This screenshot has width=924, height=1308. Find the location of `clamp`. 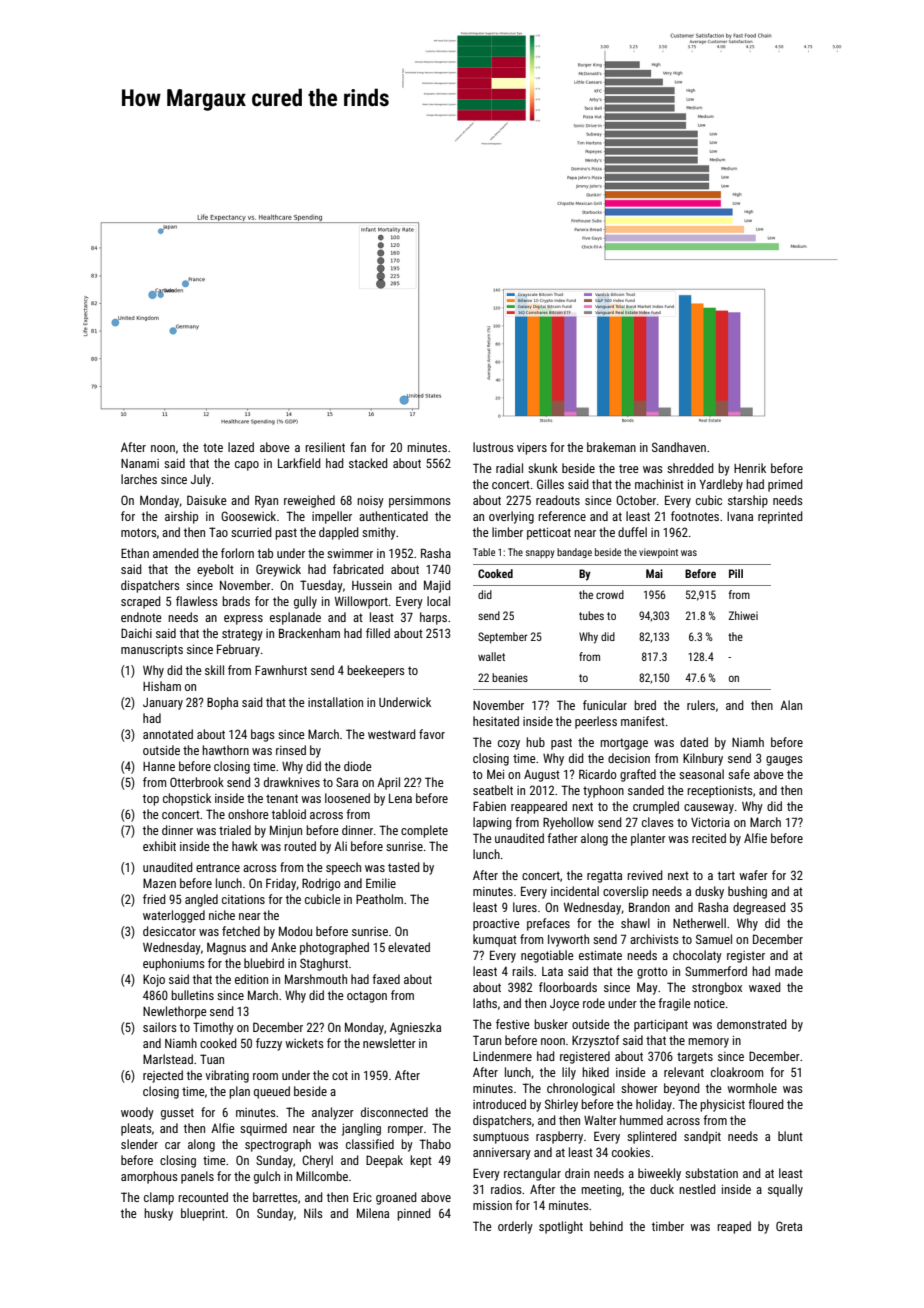

clamp is located at coordinates (159, 1198).
